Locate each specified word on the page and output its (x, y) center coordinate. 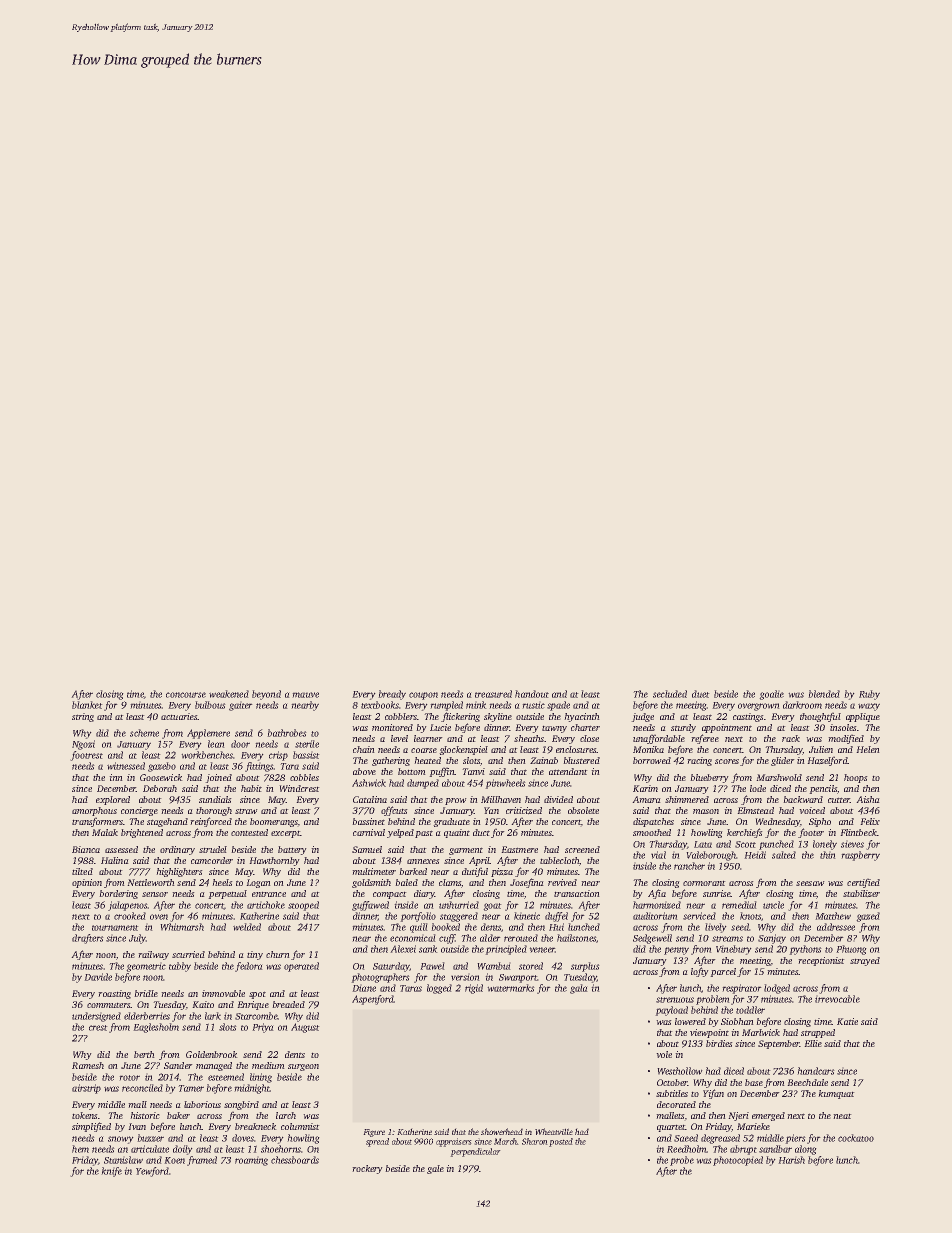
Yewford (152, 1172)
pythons (805, 950)
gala (579, 989)
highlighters (179, 872)
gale (435, 1169)
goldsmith (371, 883)
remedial (739, 905)
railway (153, 955)
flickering (460, 717)
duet (701, 694)
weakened (229, 694)
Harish (791, 1160)
